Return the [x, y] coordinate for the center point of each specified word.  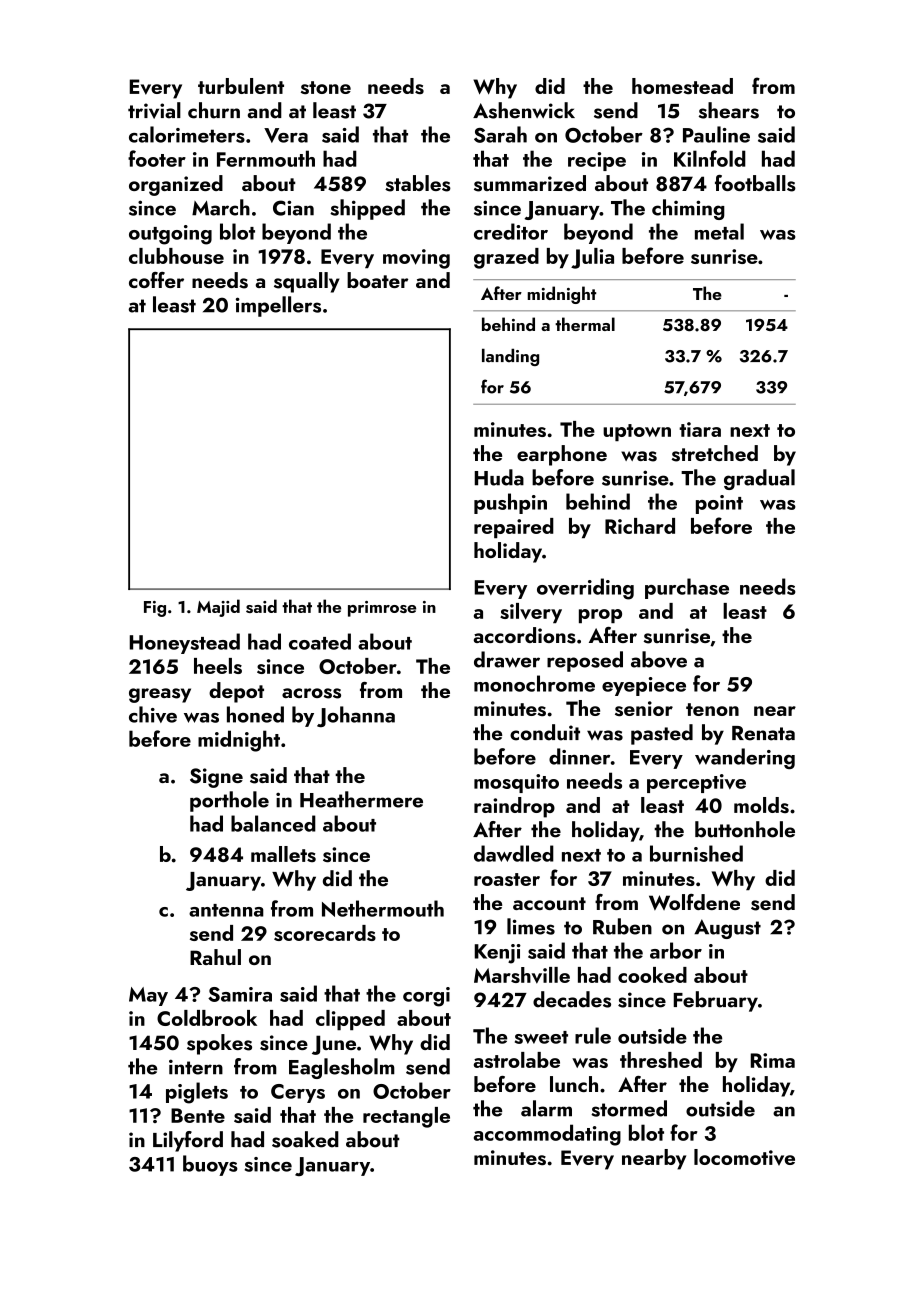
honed [255, 714]
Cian [293, 208]
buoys [210, 1165]
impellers [278, 306]
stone [326, 88]
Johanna [356, 716]
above [659, 659]
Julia [592, 258]
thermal [585, 324]
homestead [682, 86]
